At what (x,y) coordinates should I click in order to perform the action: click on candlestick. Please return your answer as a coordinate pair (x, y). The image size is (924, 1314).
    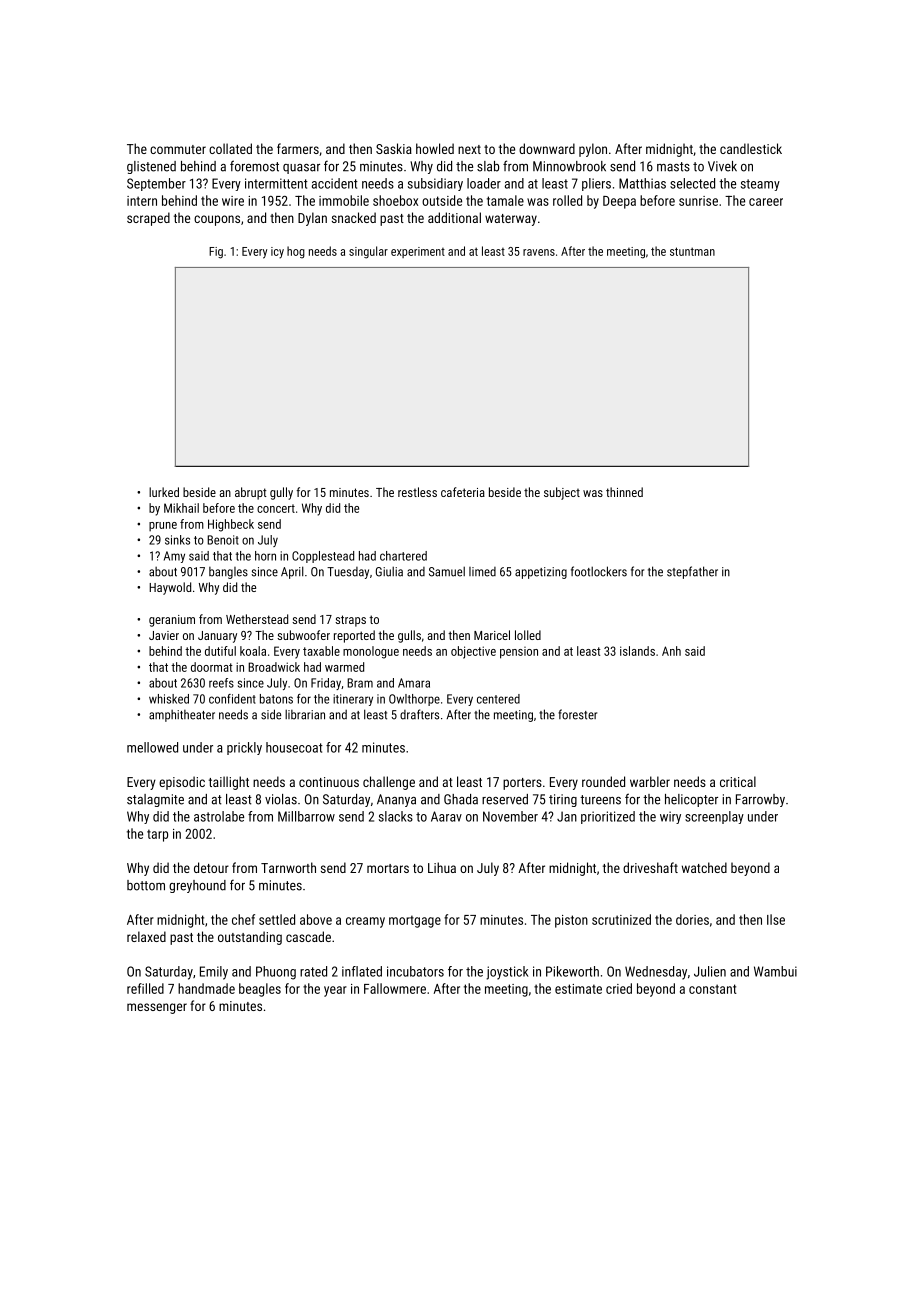
    Looking at the image, I should click on (751, 148).
